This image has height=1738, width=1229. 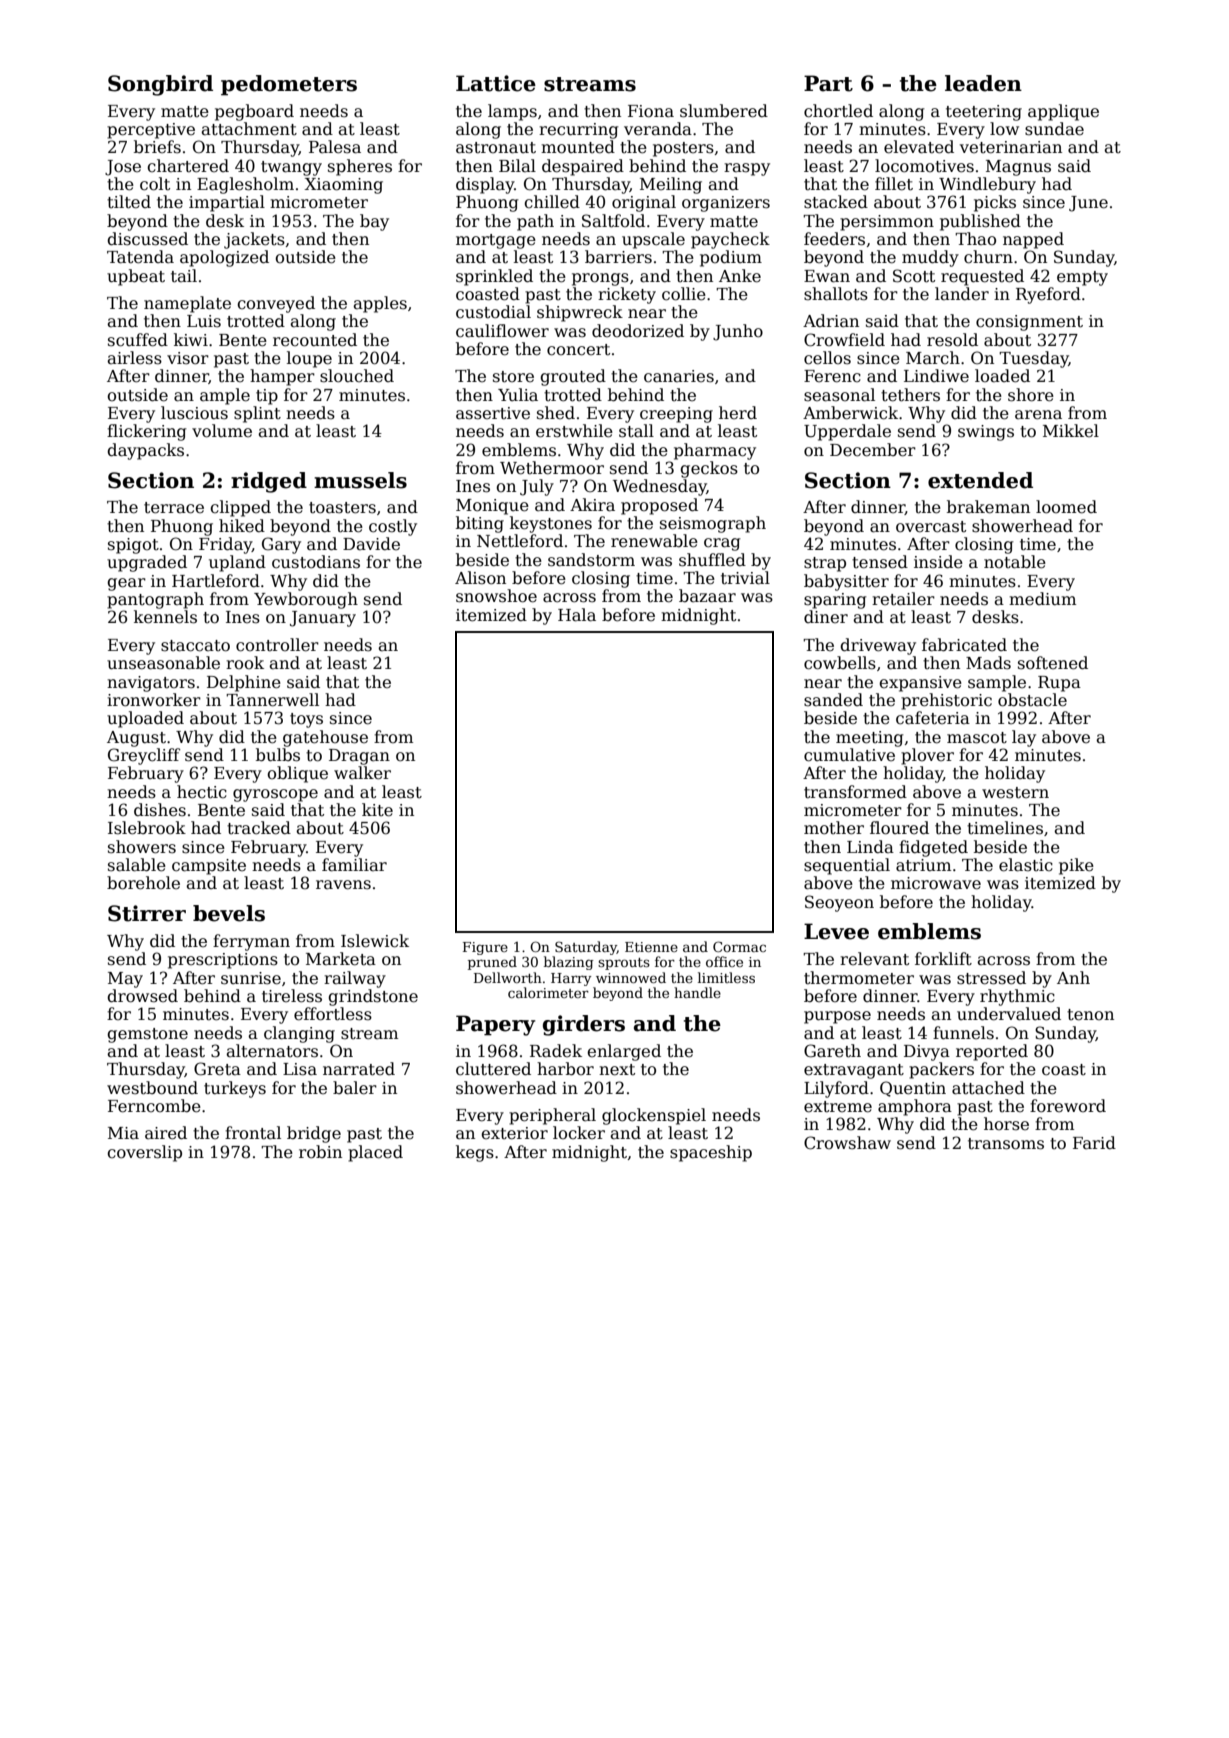 I want to click on Songbird, so click(x=160, y=85).
